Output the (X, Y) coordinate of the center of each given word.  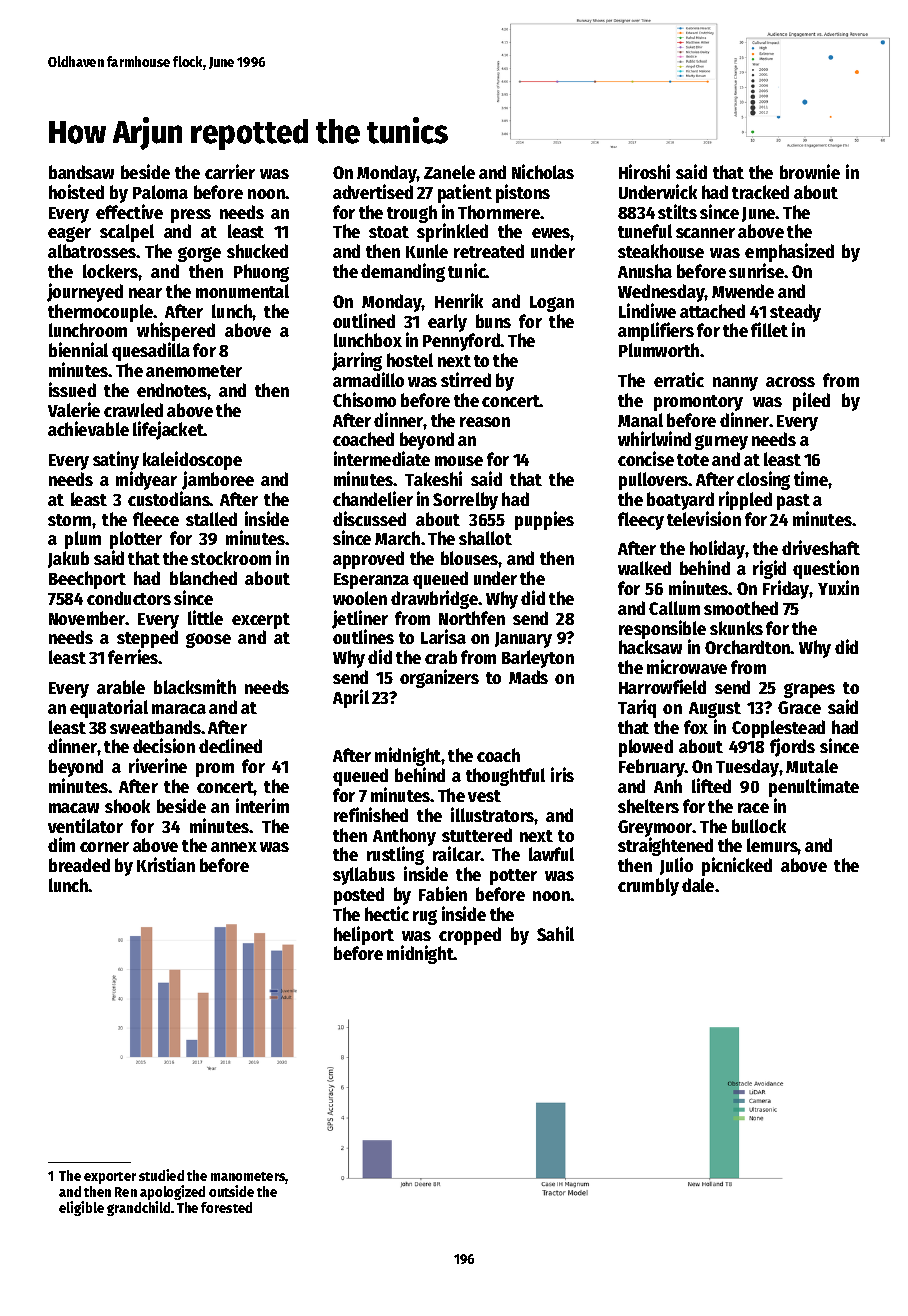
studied (161, 1175)
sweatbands (155, 727)
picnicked (737, 866)
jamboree (218, 480)
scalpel (127, 233)
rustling (395, 857)
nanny (735, 384)
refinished (371, 814)
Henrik (459, 300)
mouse (459, 461)
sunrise (757, 270)
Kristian (166, 864)
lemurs (772, 845)
